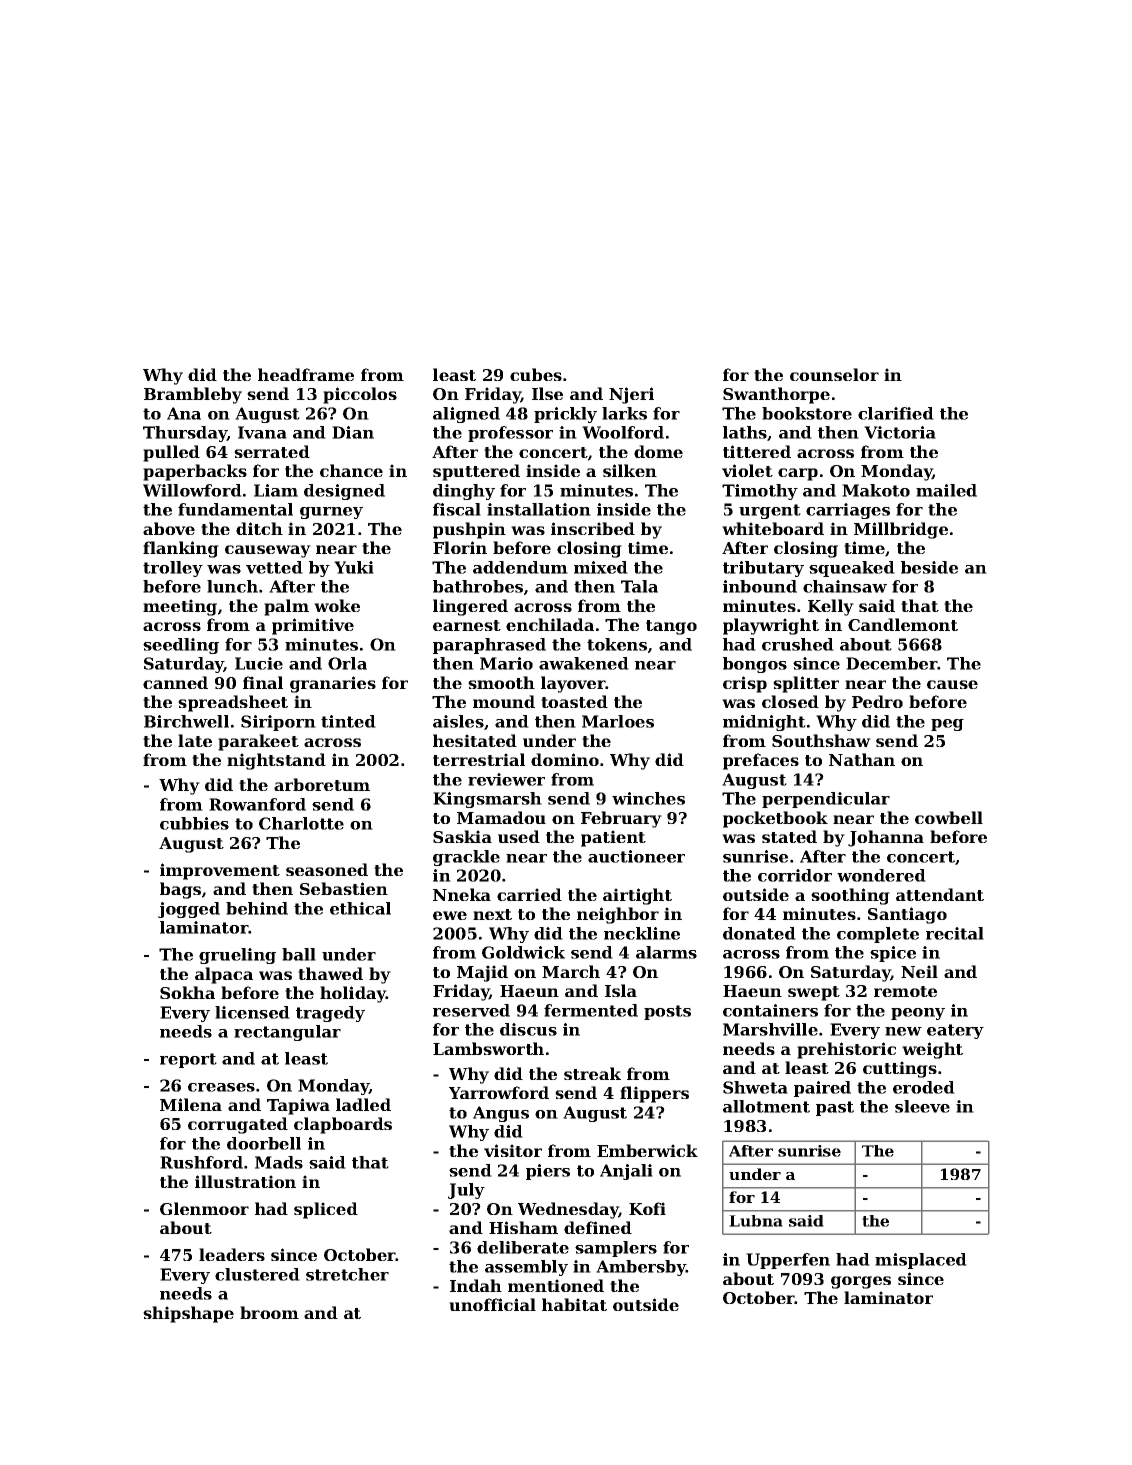 Image resolution: width=1132 pixels, height=1465 pixels. I want to click on clarified, so click(896, 413).
